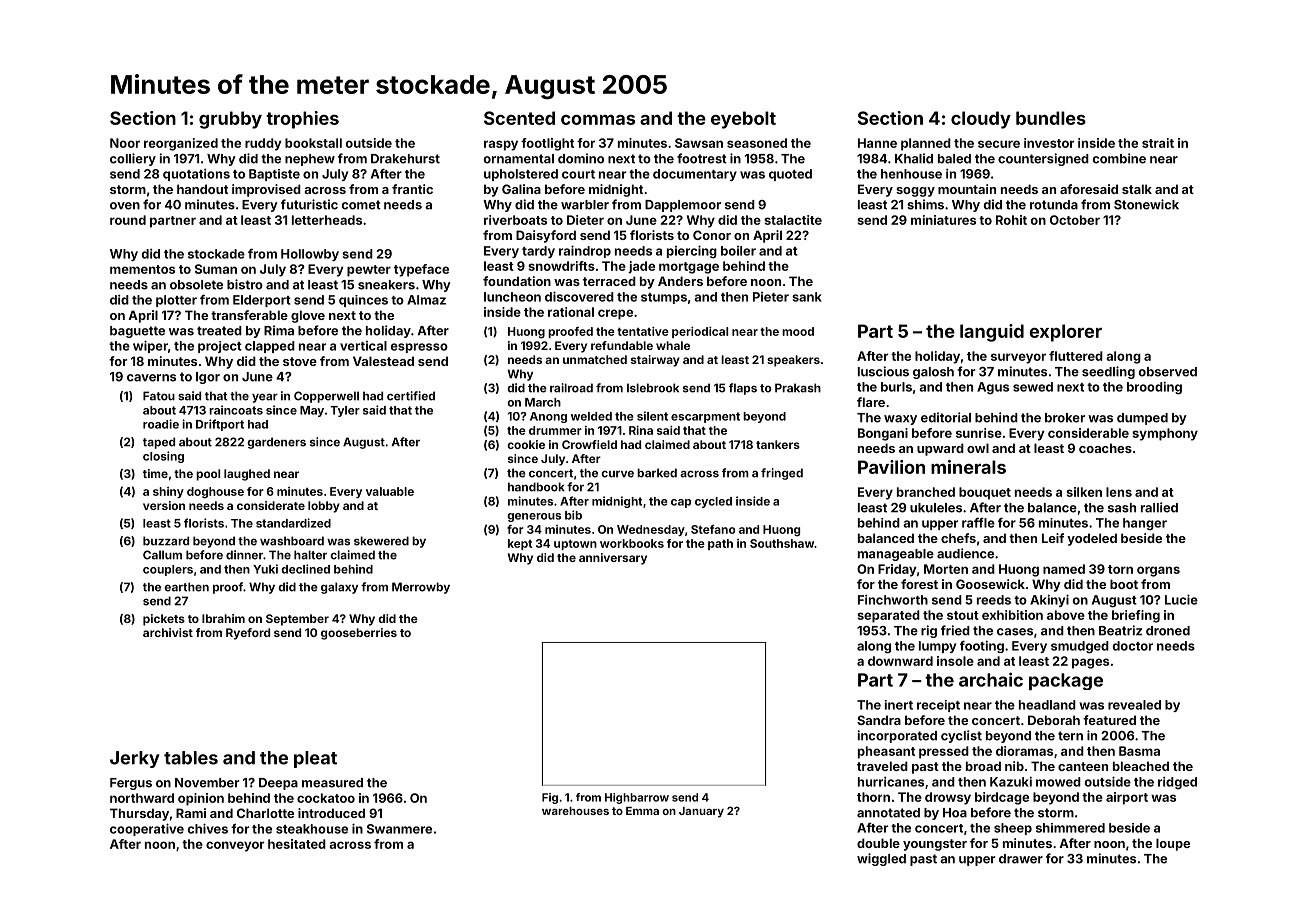 This document has width=1308, height=924. I want to click on transferable, so click(249, 315).
